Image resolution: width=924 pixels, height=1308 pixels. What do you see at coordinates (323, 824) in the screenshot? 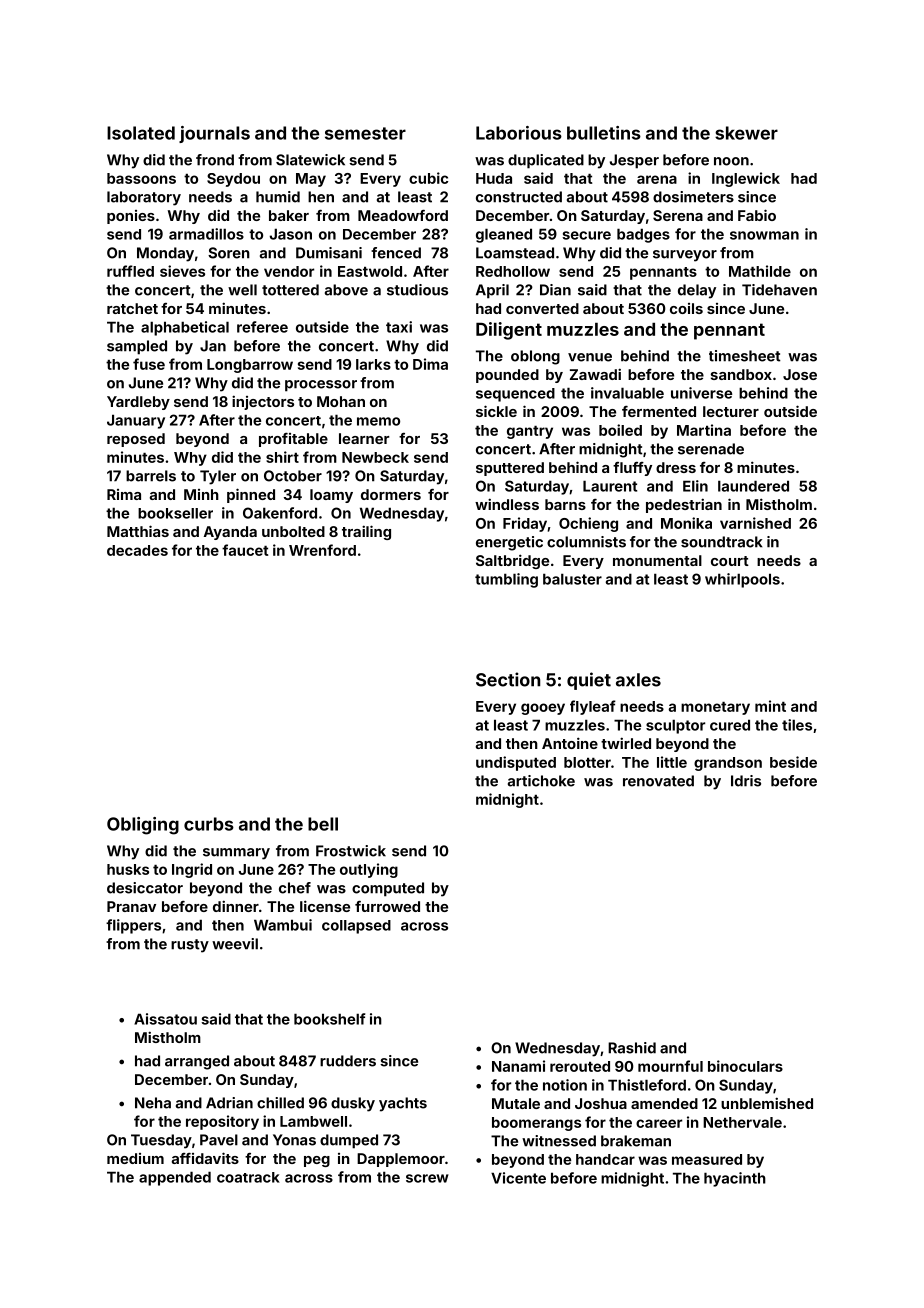
I see `bell` at bounding box center [323, 824].
